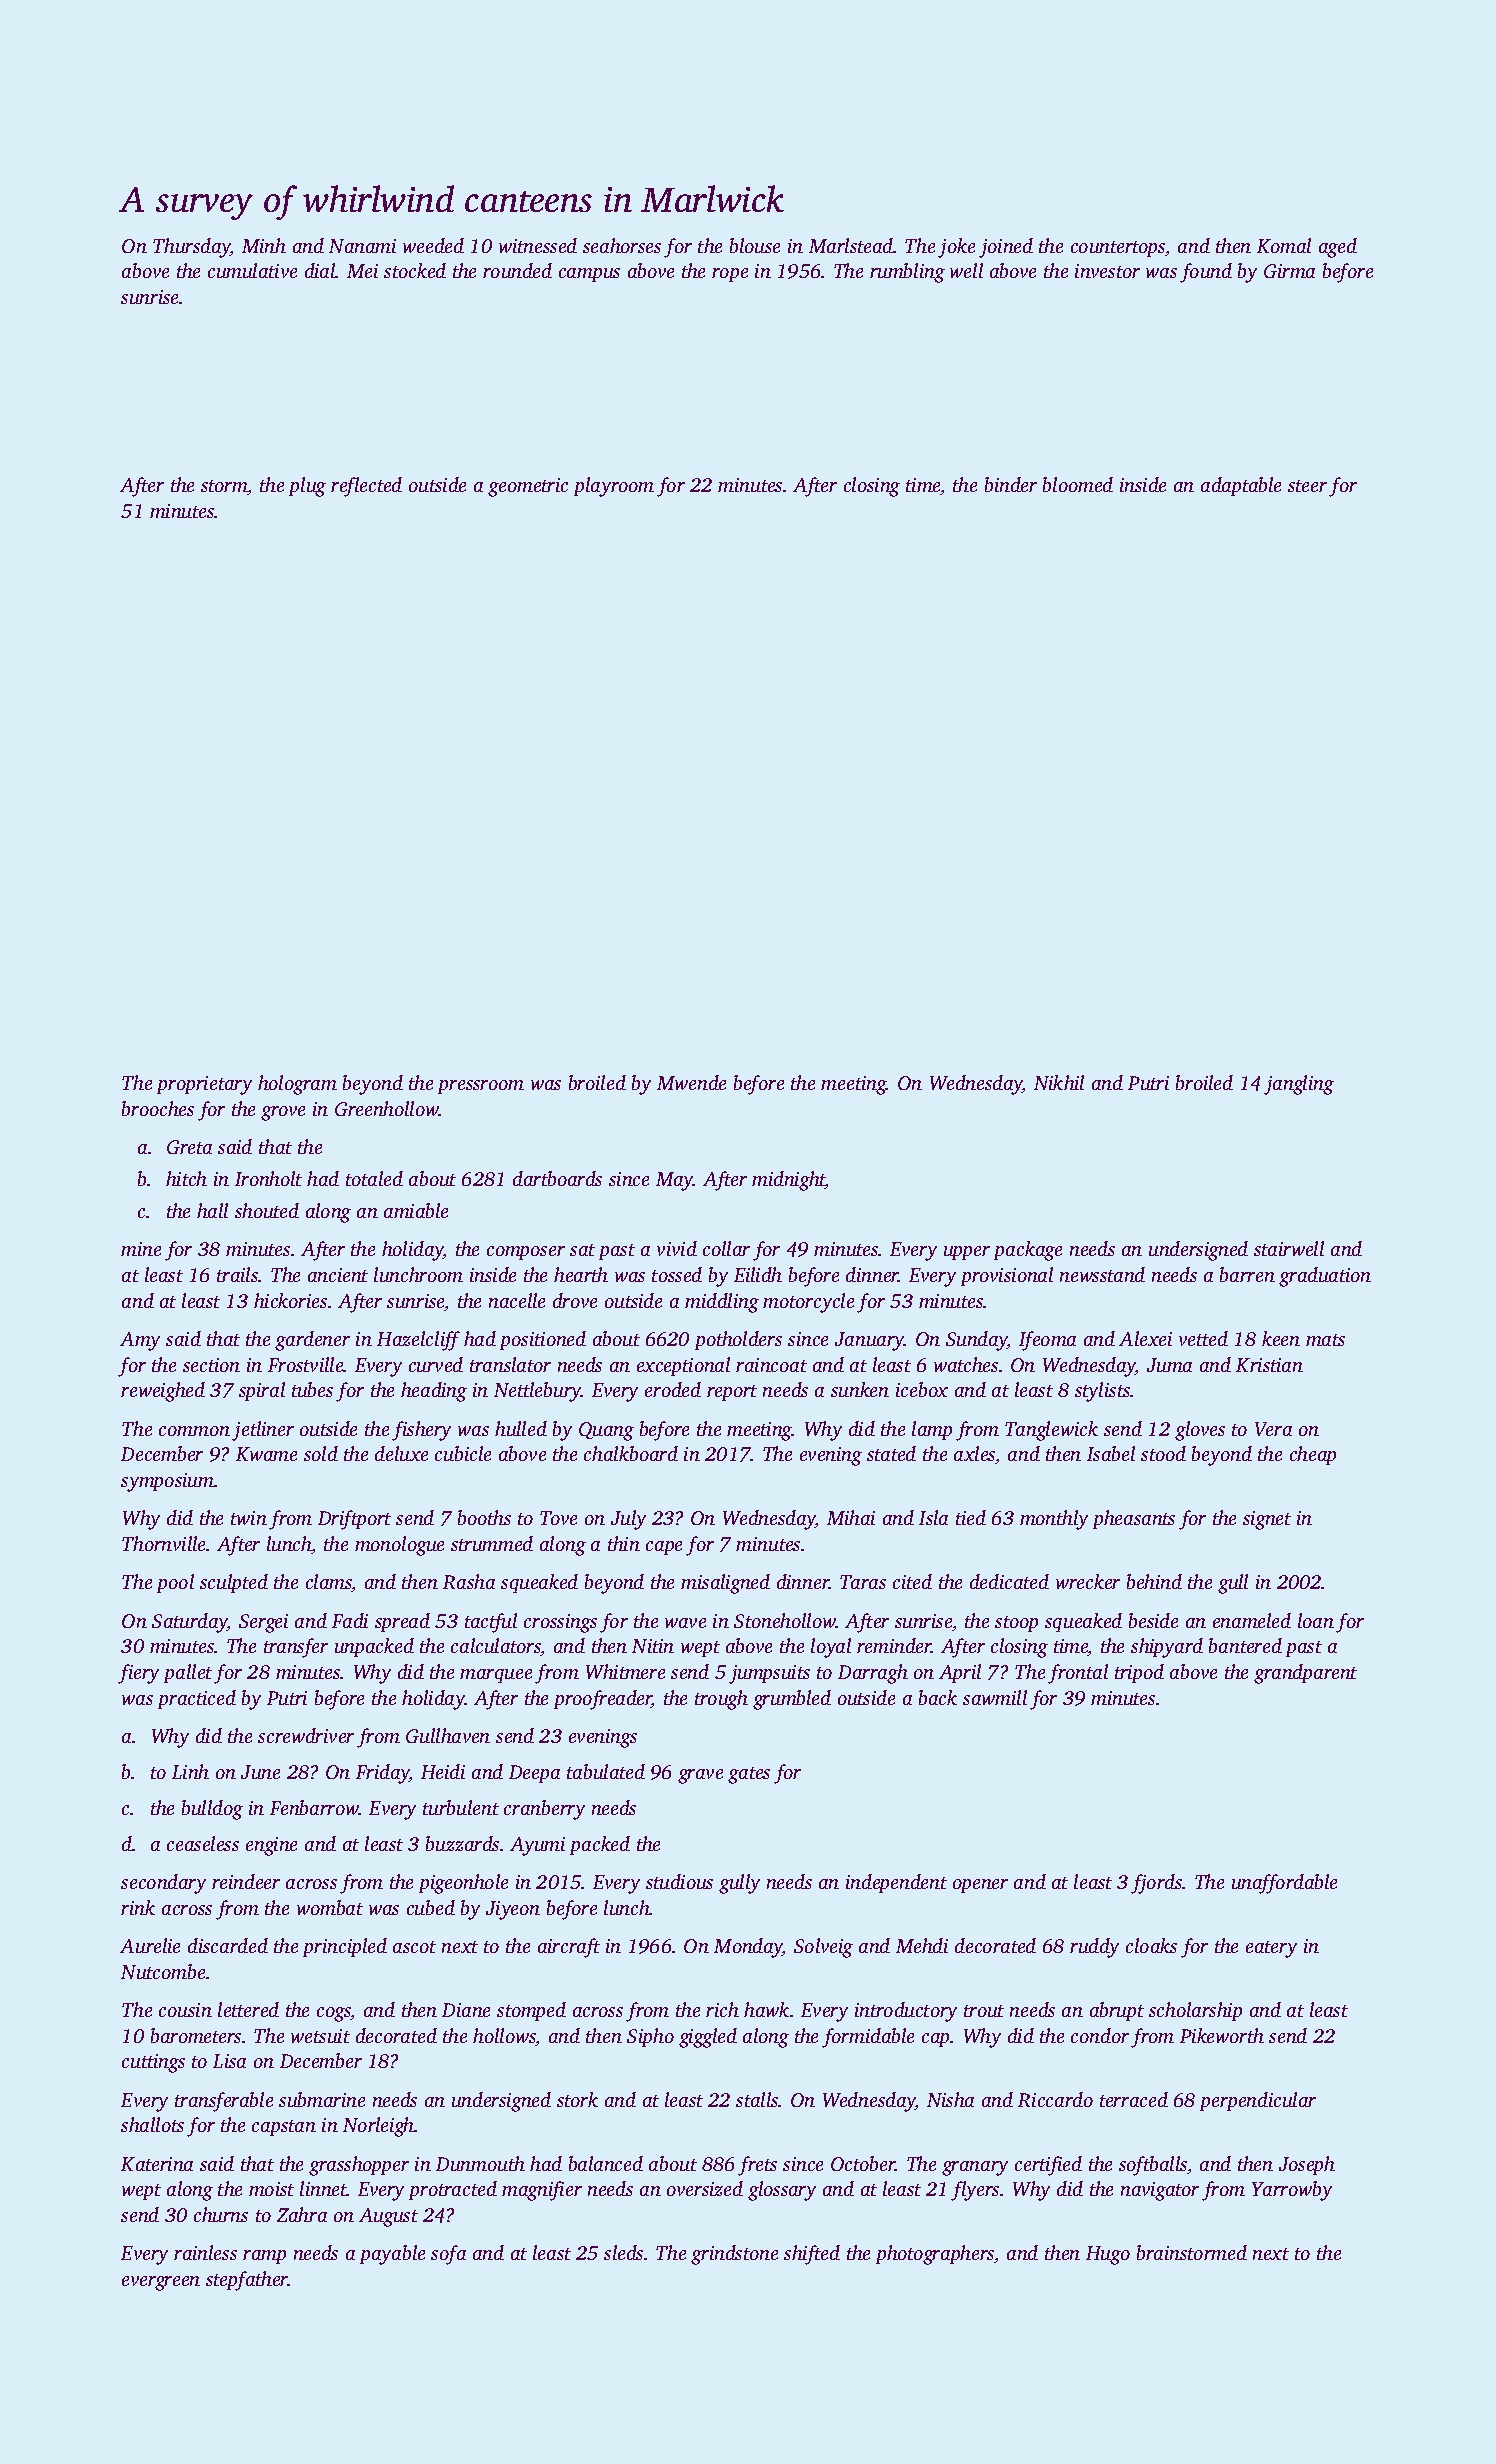 The image size is (1496, 2464). Describe the element at coordinates (722, 2009) in the screenshot. I see `rich` at that location.
